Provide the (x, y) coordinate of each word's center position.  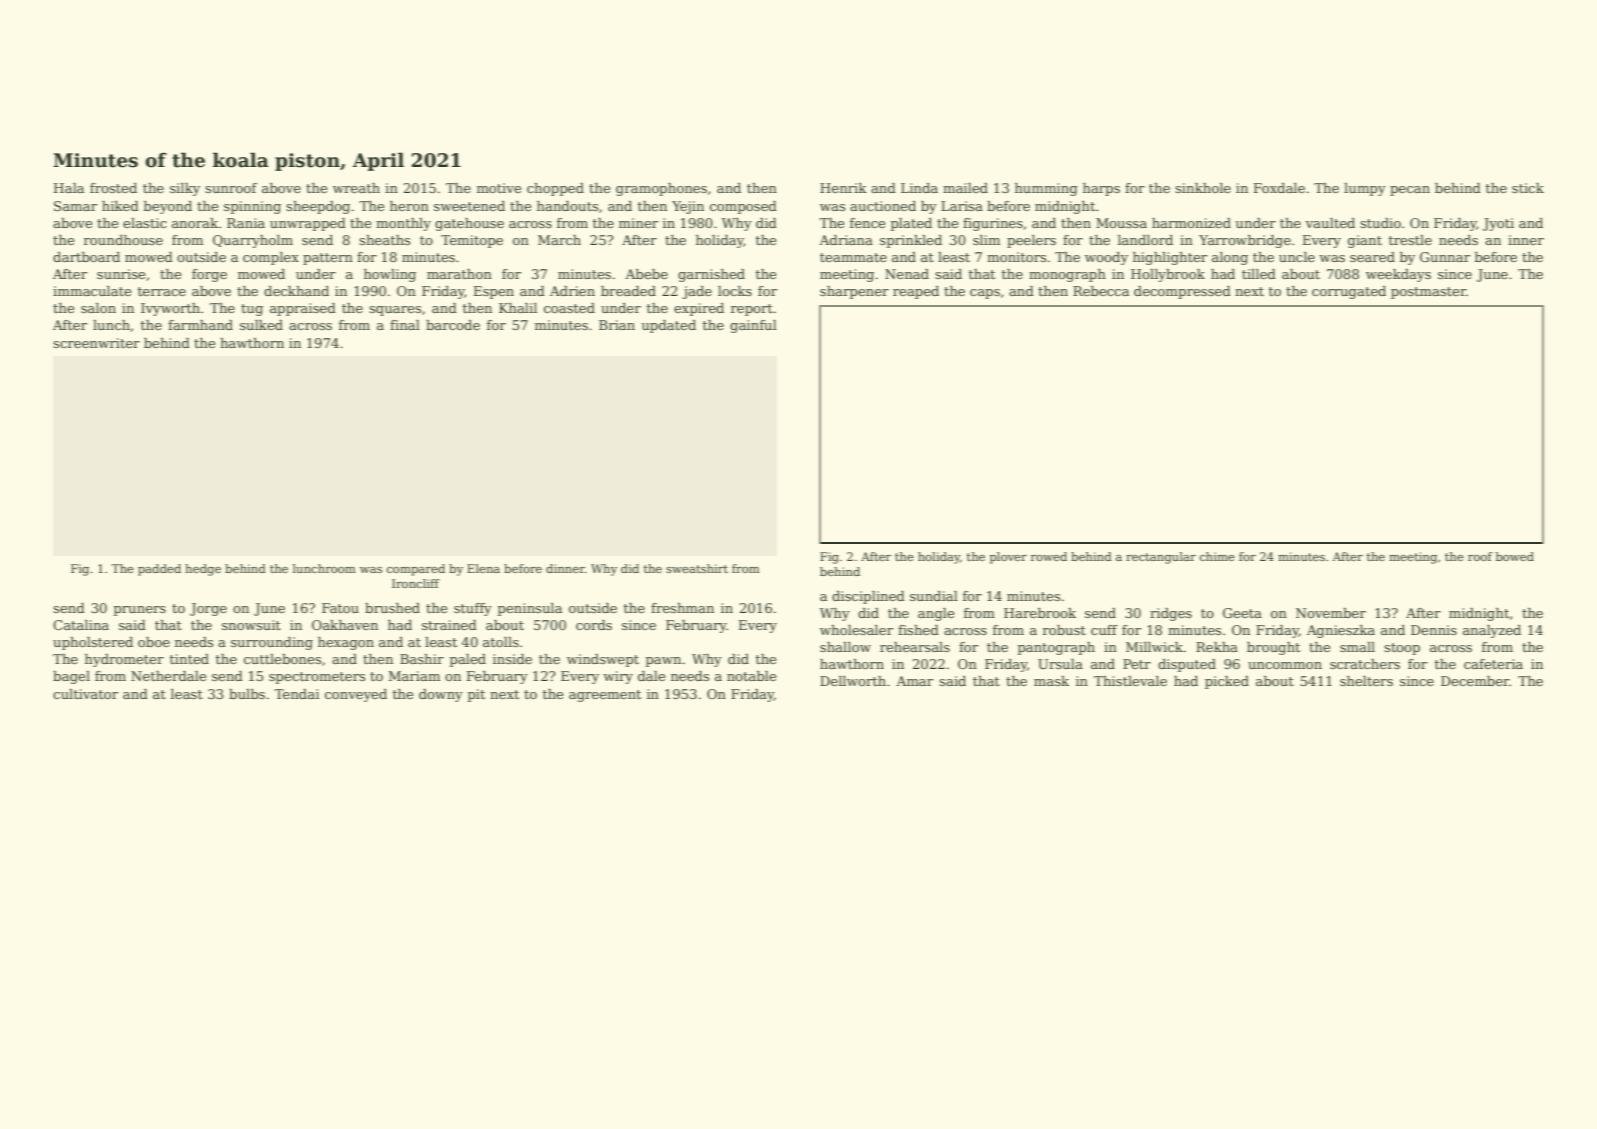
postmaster (1428, 293)
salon (98, 308)
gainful (753, 326)
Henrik (843, 188)
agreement (605, 696)
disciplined (868, 597)
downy (441, 695)
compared (416, 570)
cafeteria (1493, 664)
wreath (356, 188)
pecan (1410, 191)
